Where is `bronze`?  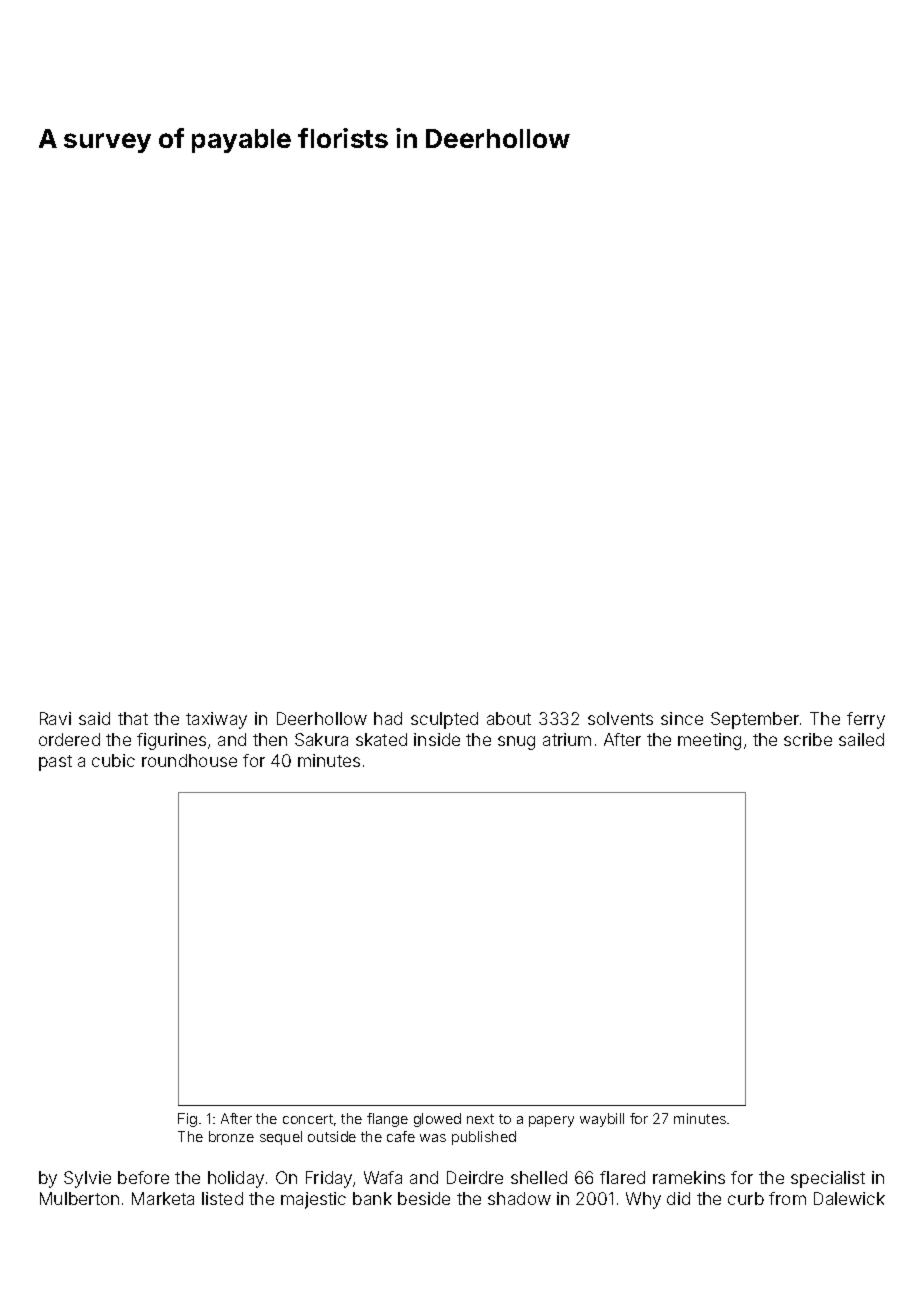 bronze is located at coordinates (231, 1136).
